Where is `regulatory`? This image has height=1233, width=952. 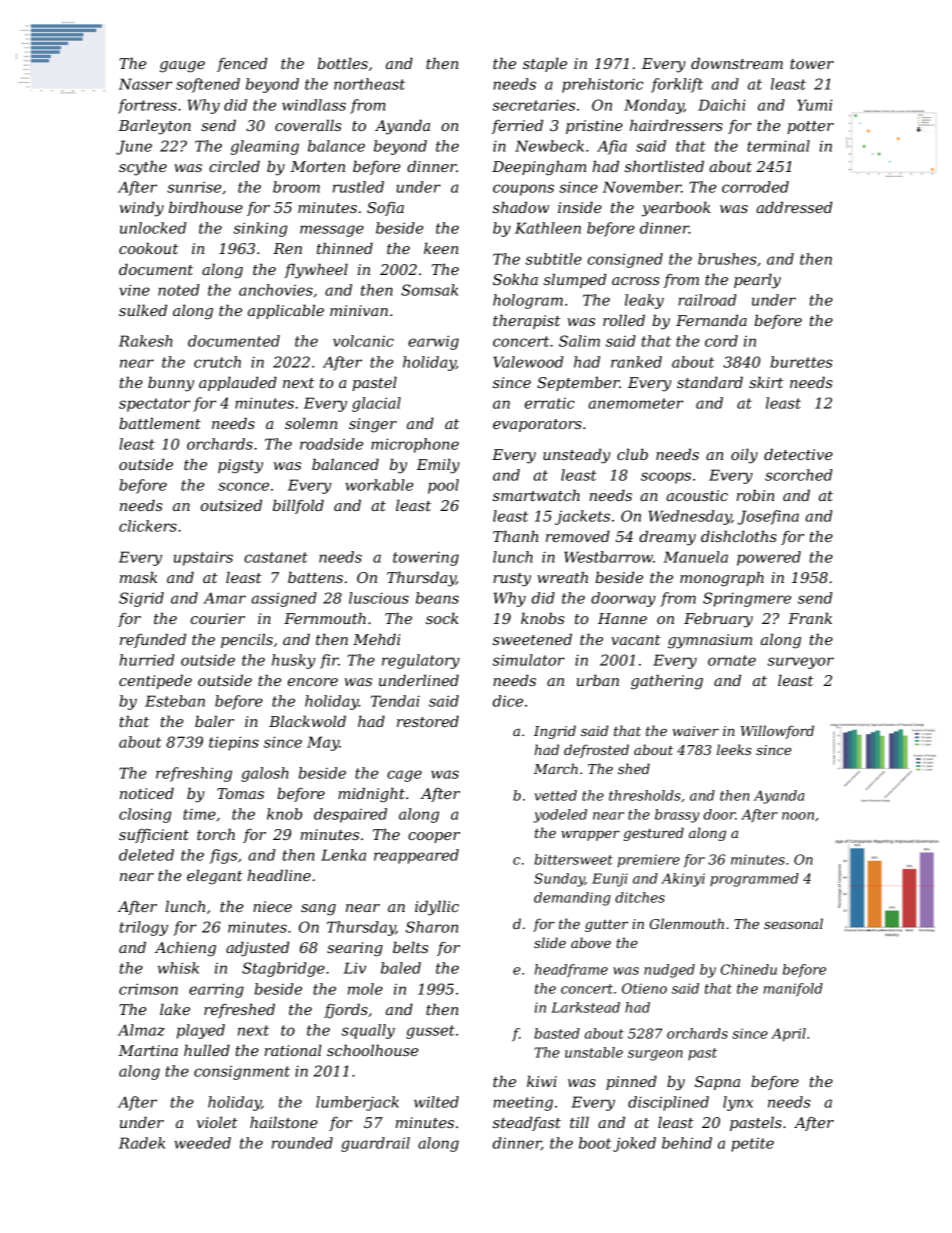 regulatory is located at coordinates (421, 661).
